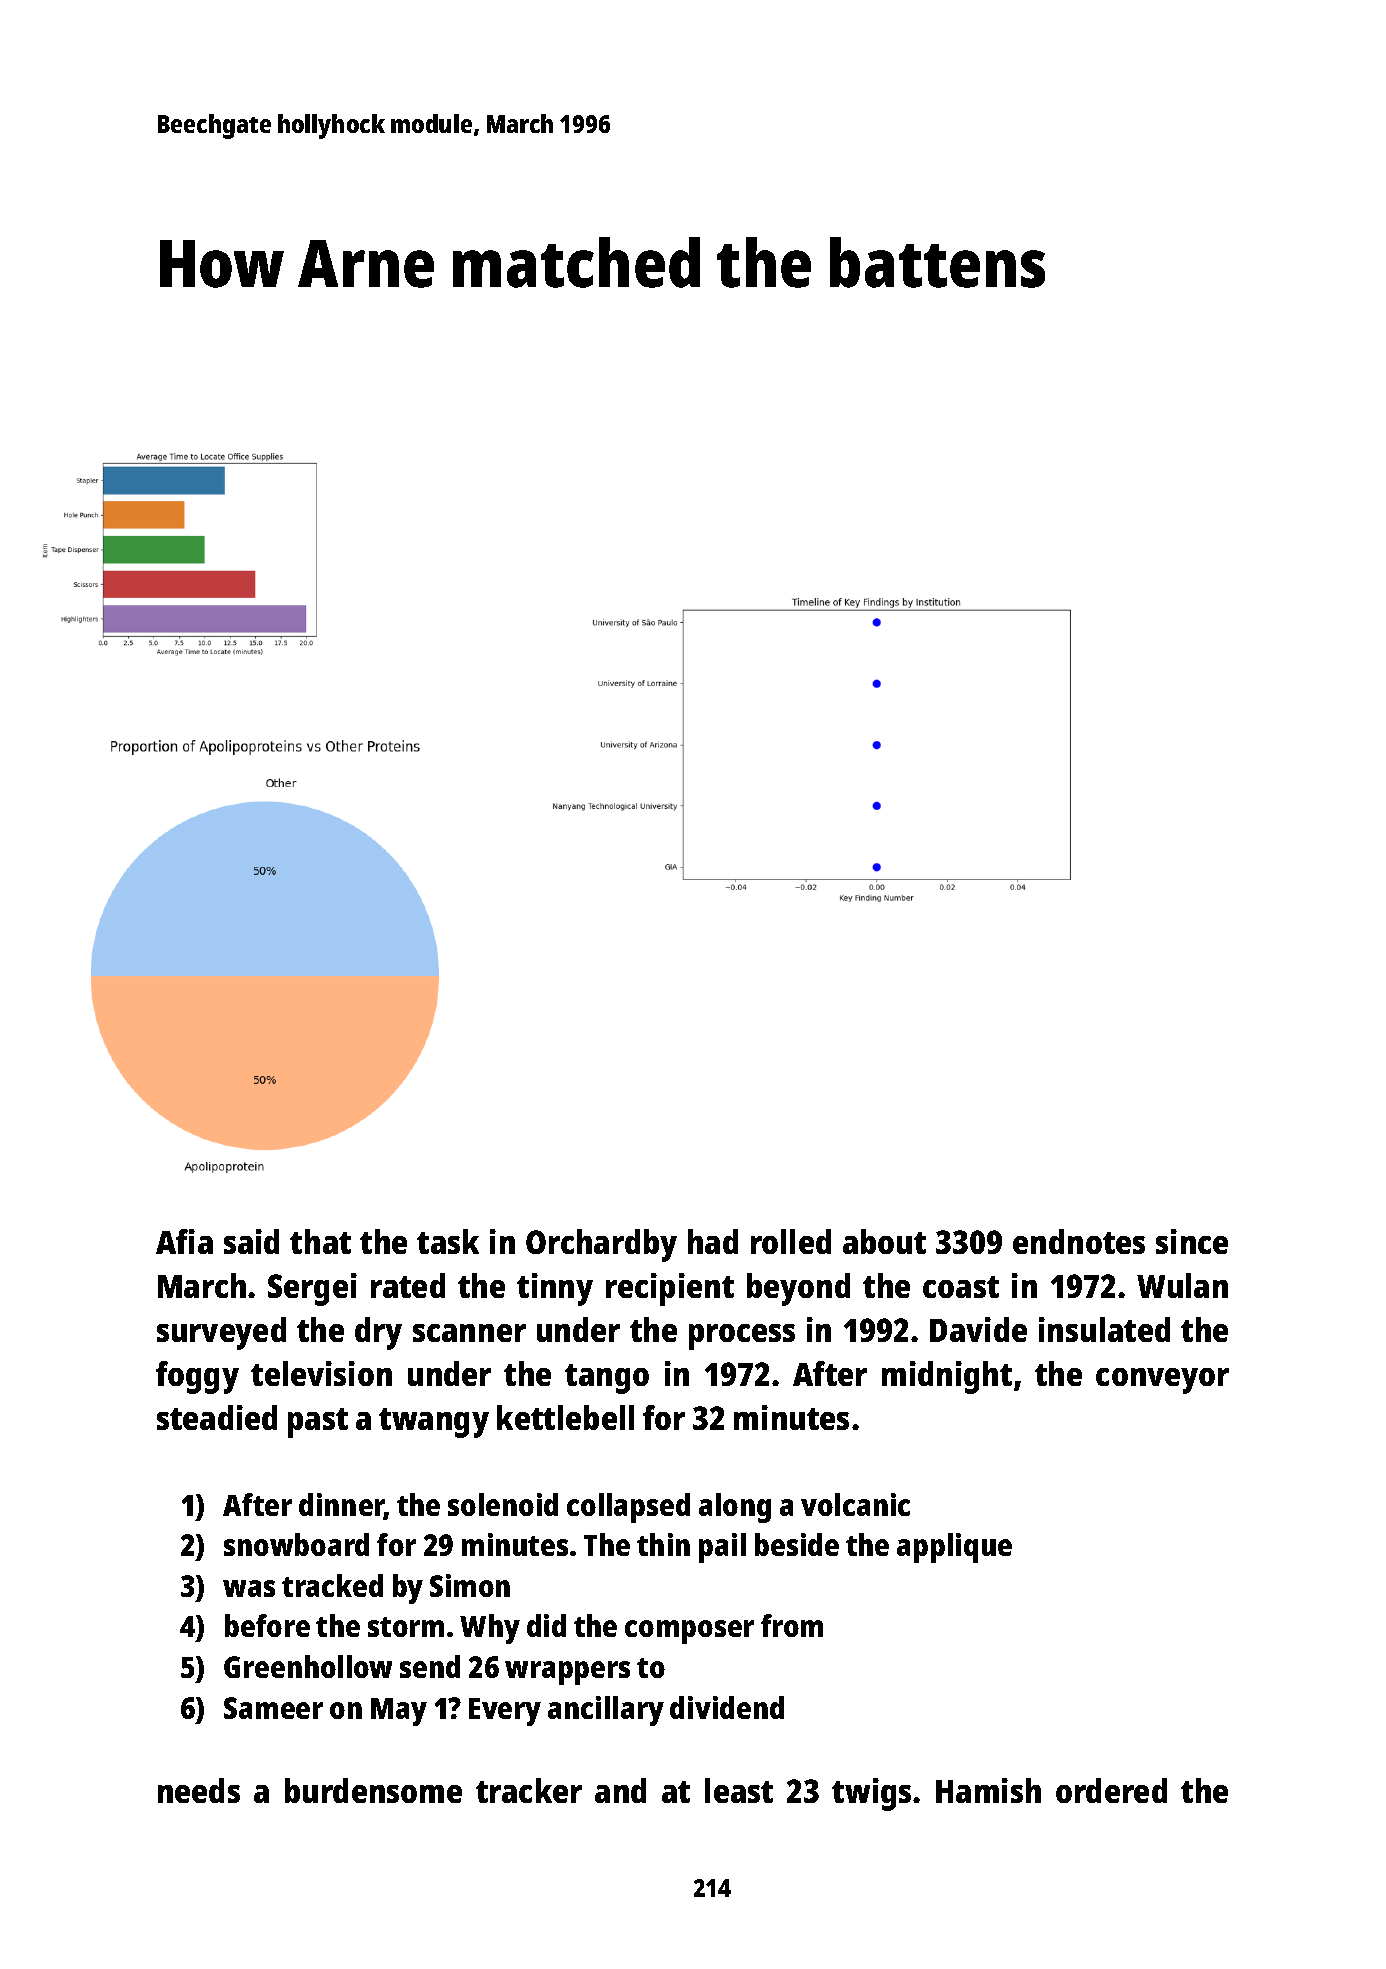  What do you see at coordinates (947, 1377) in the image?
I see `midnight` at bounding box center [947, 1377].
